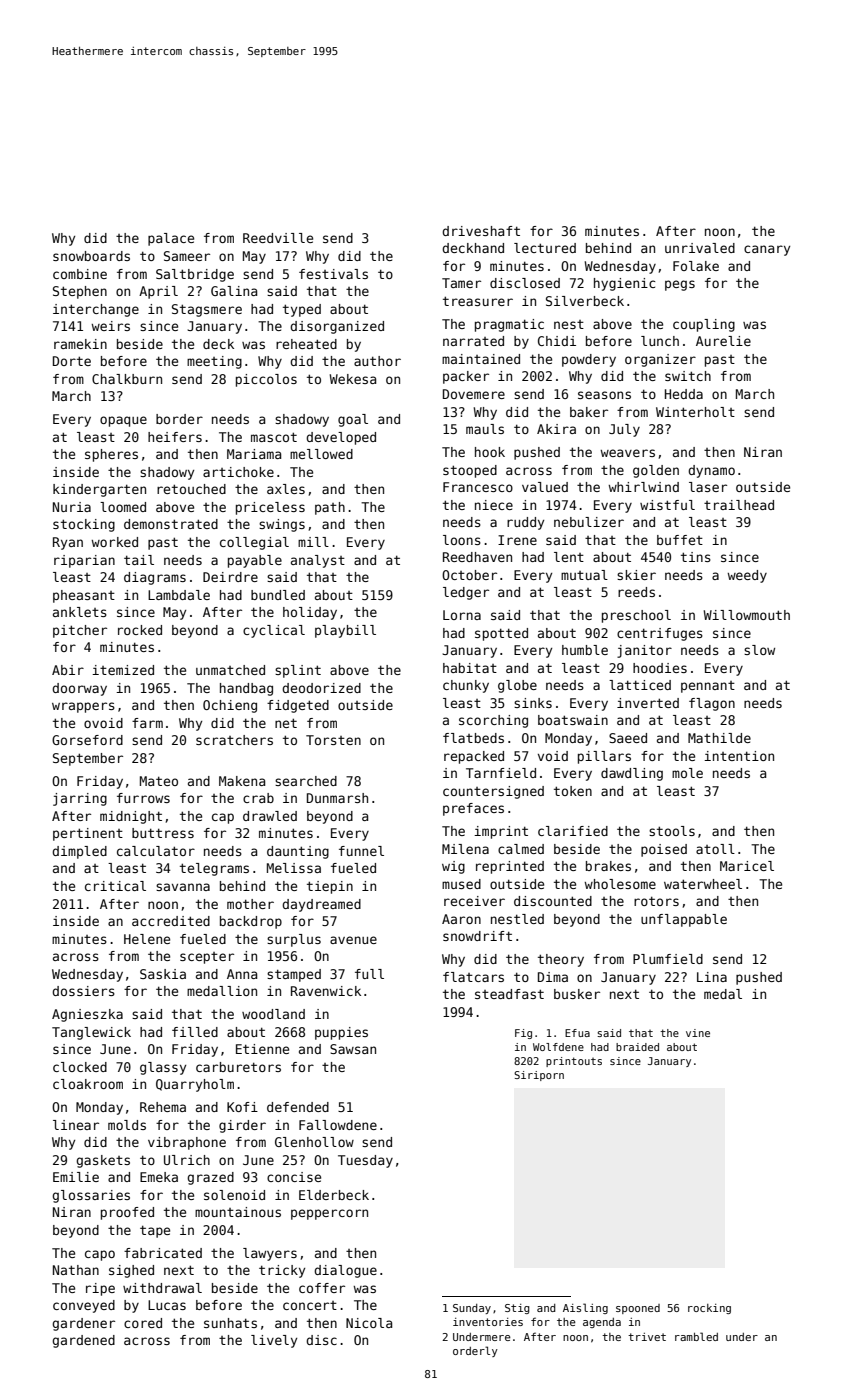  Describe the element at coordinates (143, 1323) in the document. I see `cored` at that location.
